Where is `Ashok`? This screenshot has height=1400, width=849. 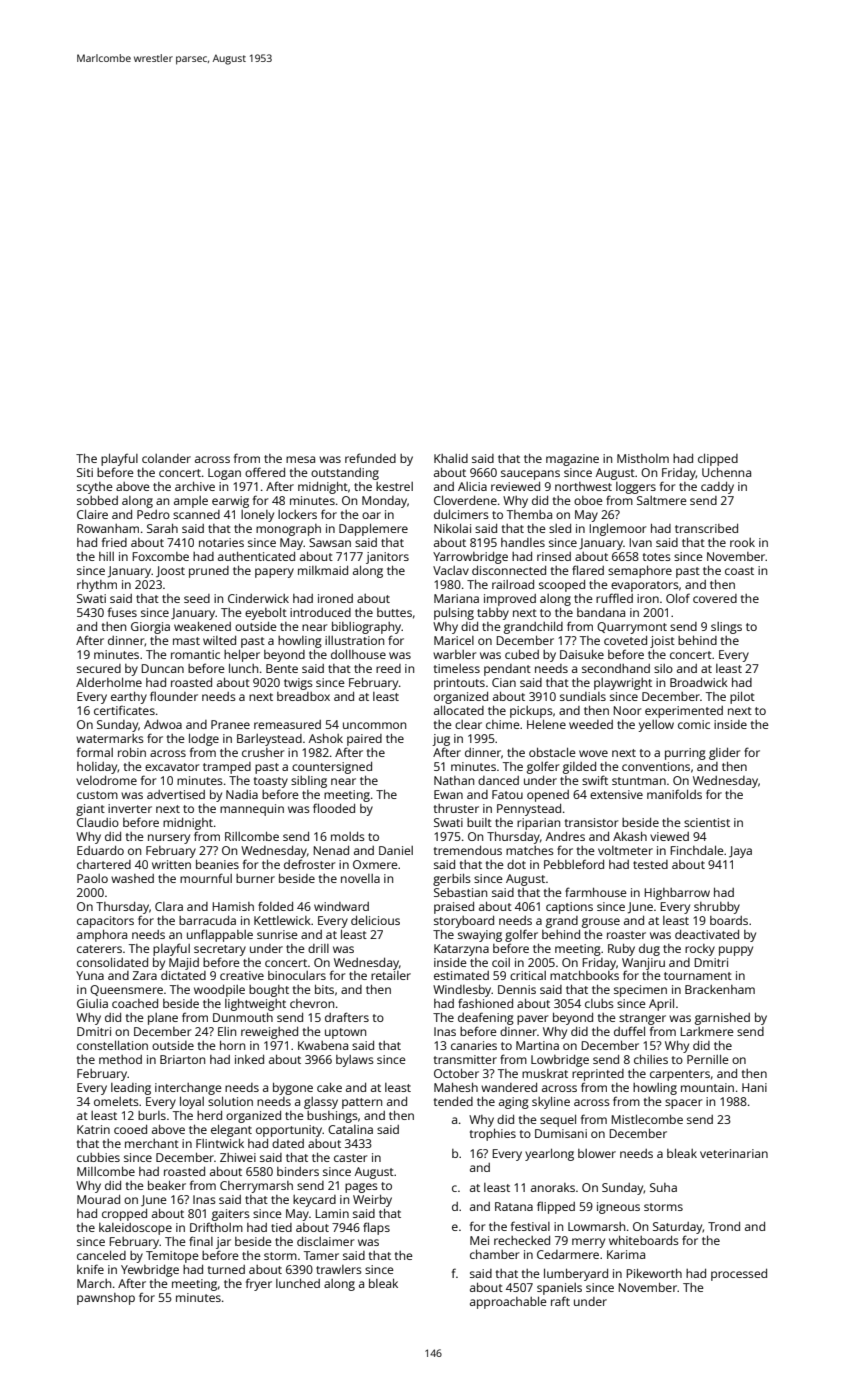
Ashok is located at coordinates (326, 738).
